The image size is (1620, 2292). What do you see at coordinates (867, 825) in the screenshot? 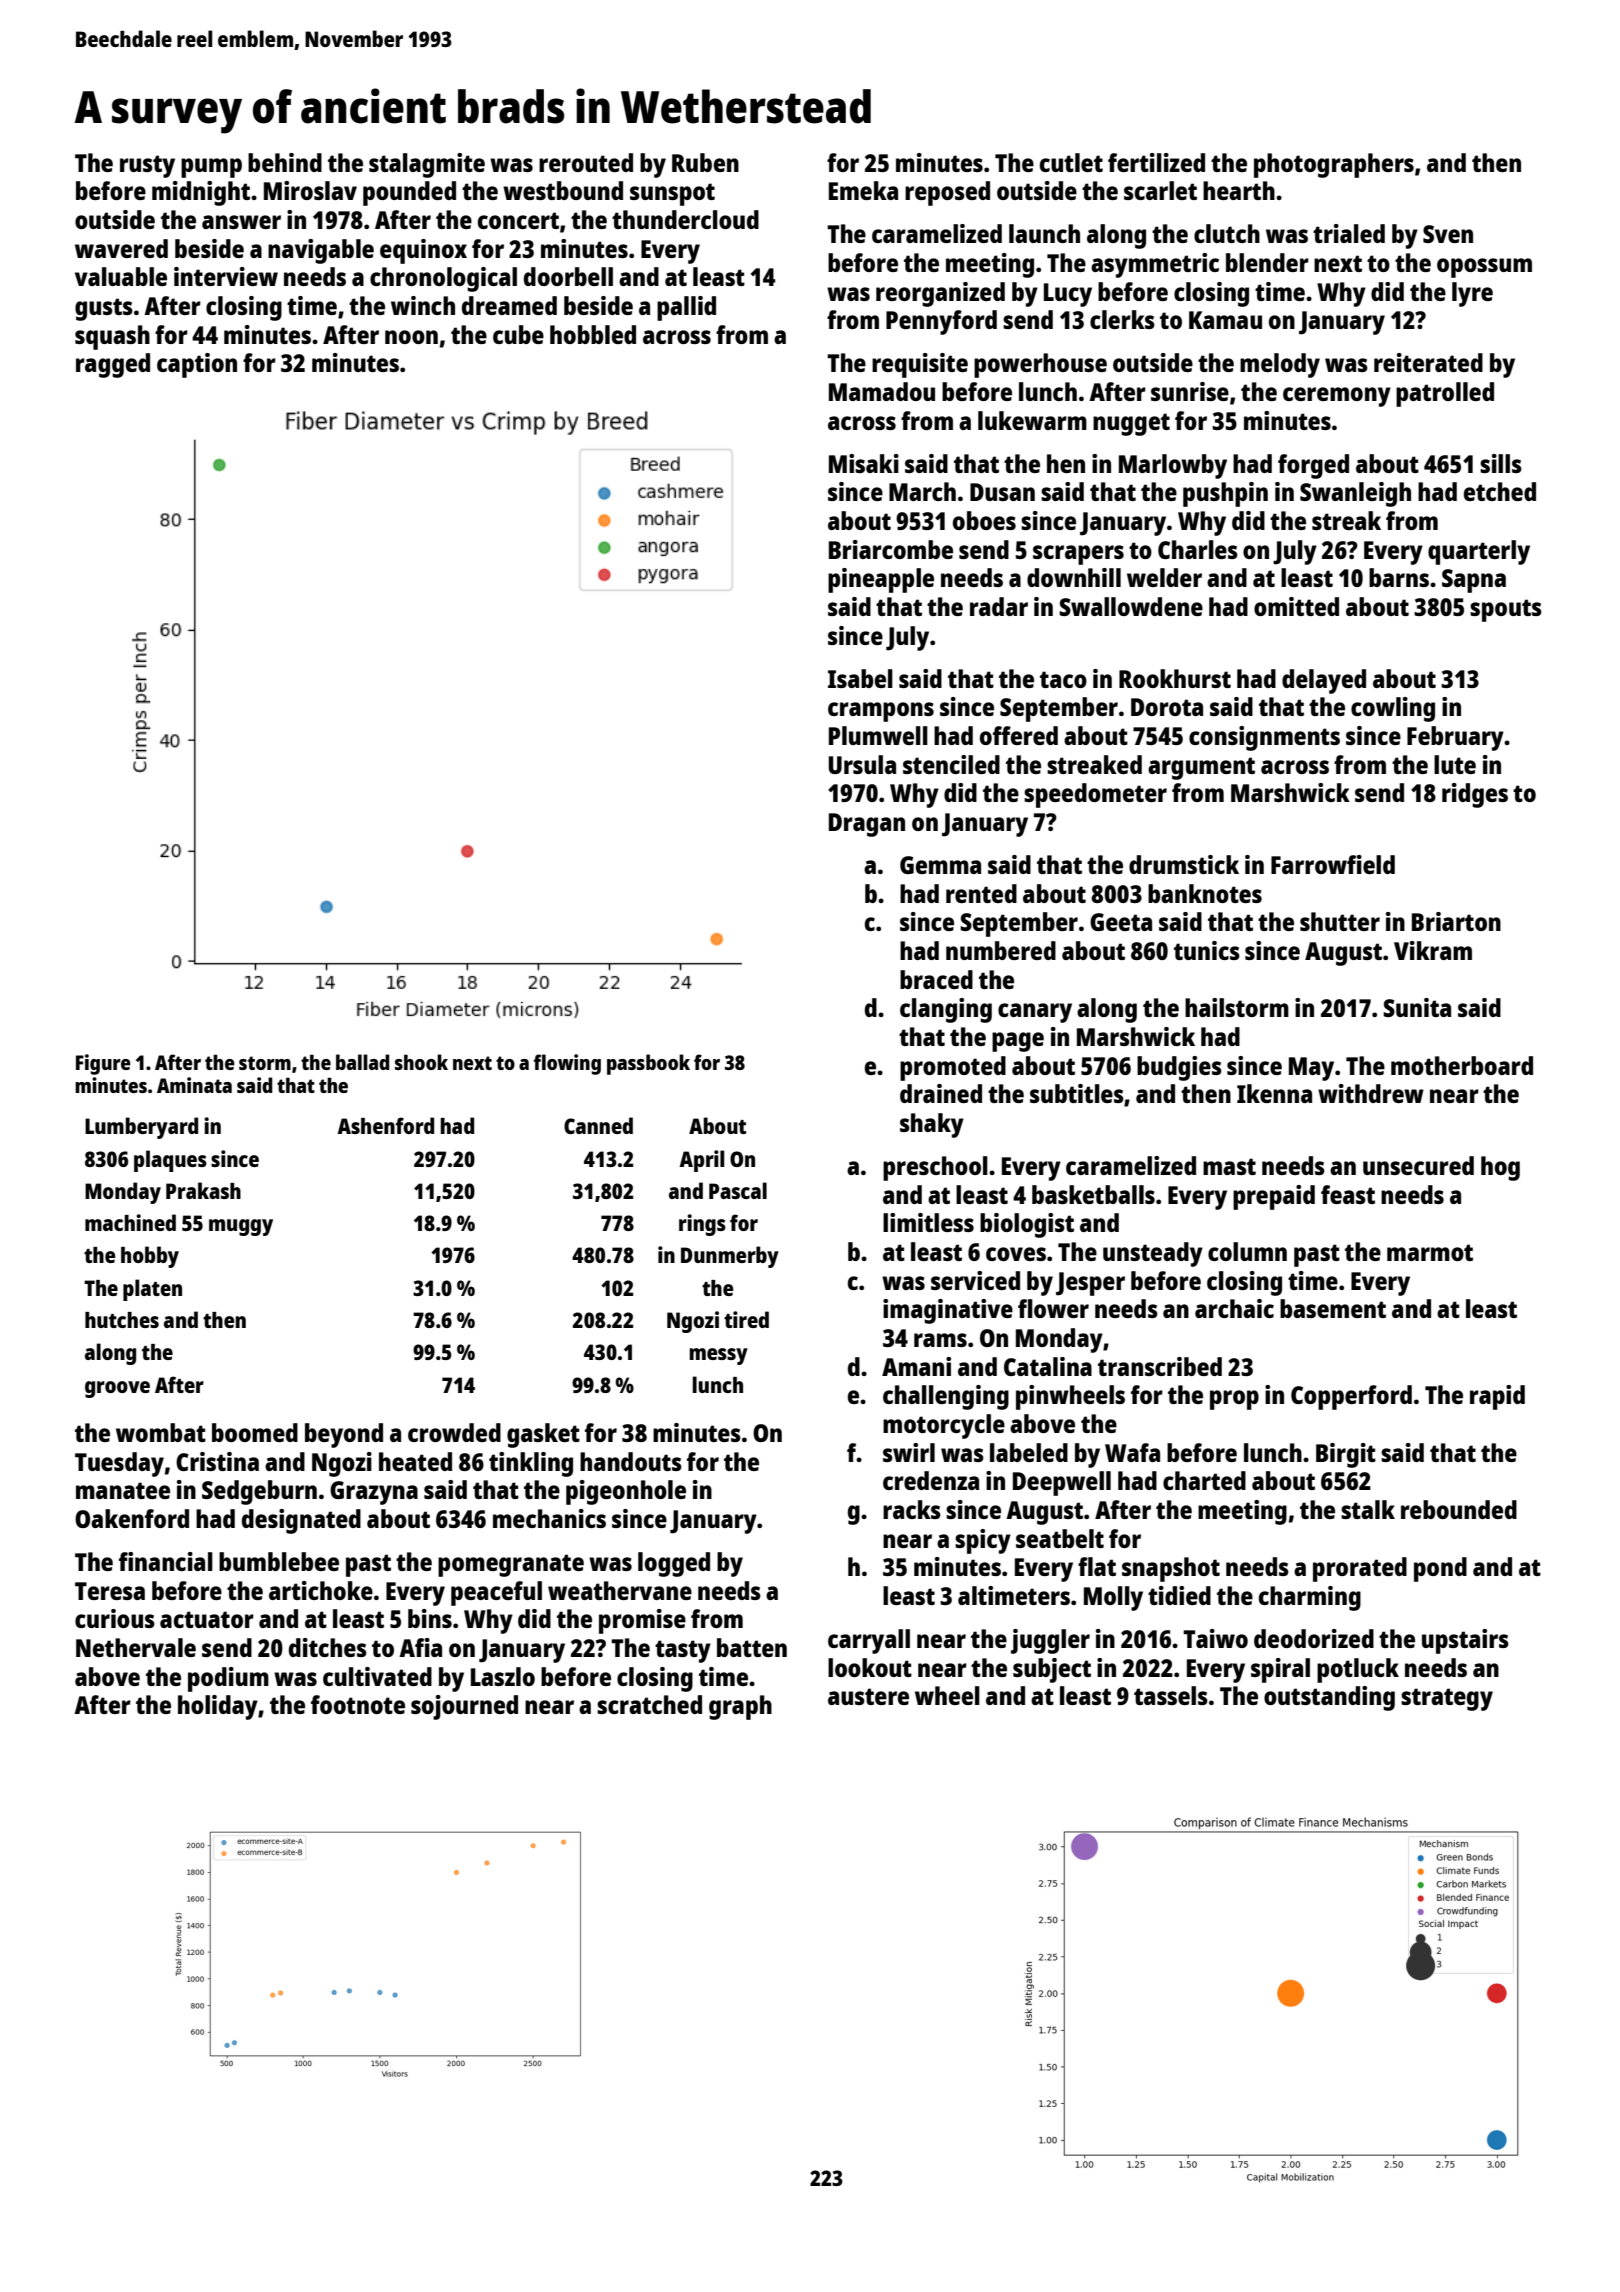
I see `Dragan` at bounding box center [867, 825].
